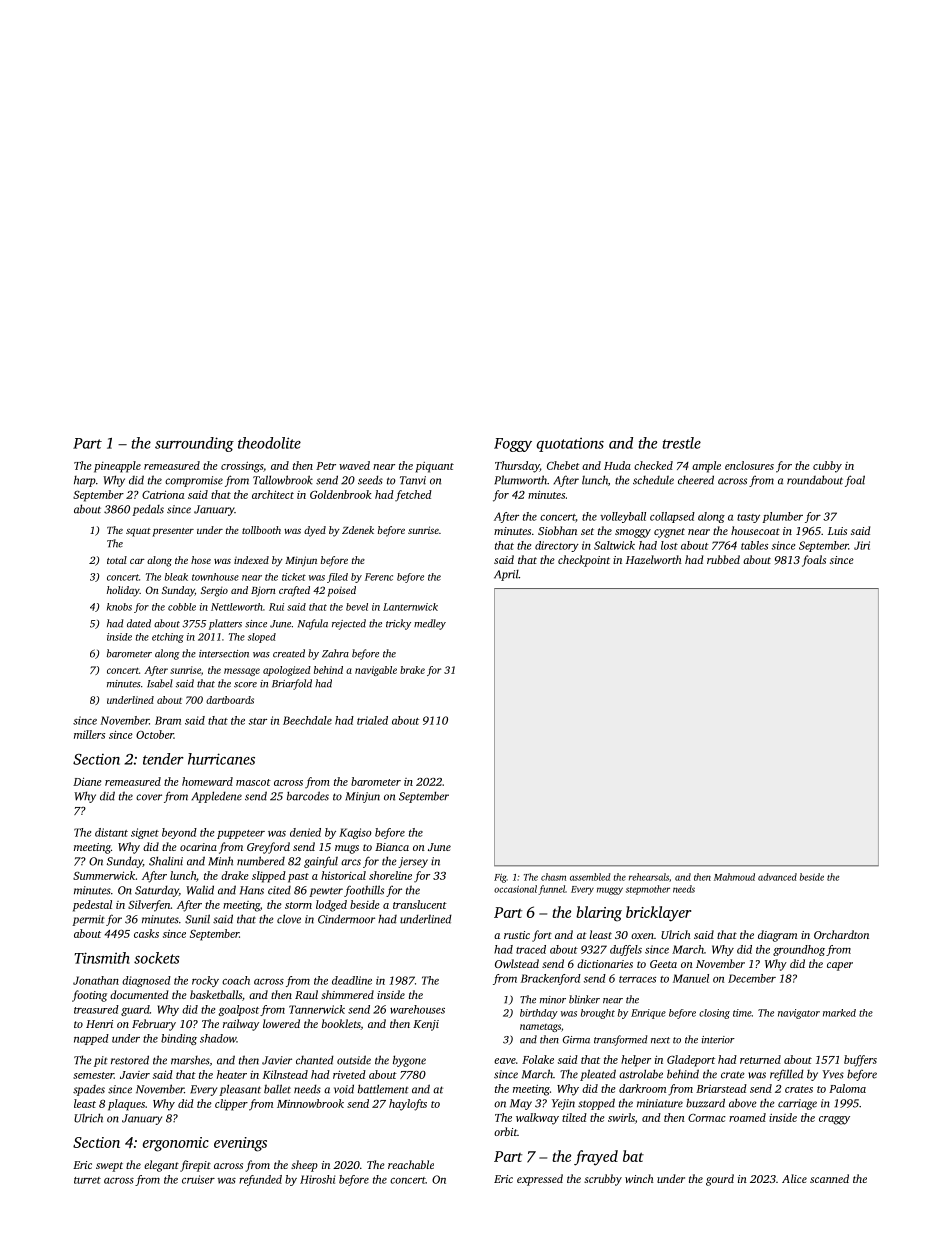 This screenshot has height=1233, width=952. What do you see at coordinates (412, 670) in the screenshot?
I see `brake` at bounding box center [412, 670].
